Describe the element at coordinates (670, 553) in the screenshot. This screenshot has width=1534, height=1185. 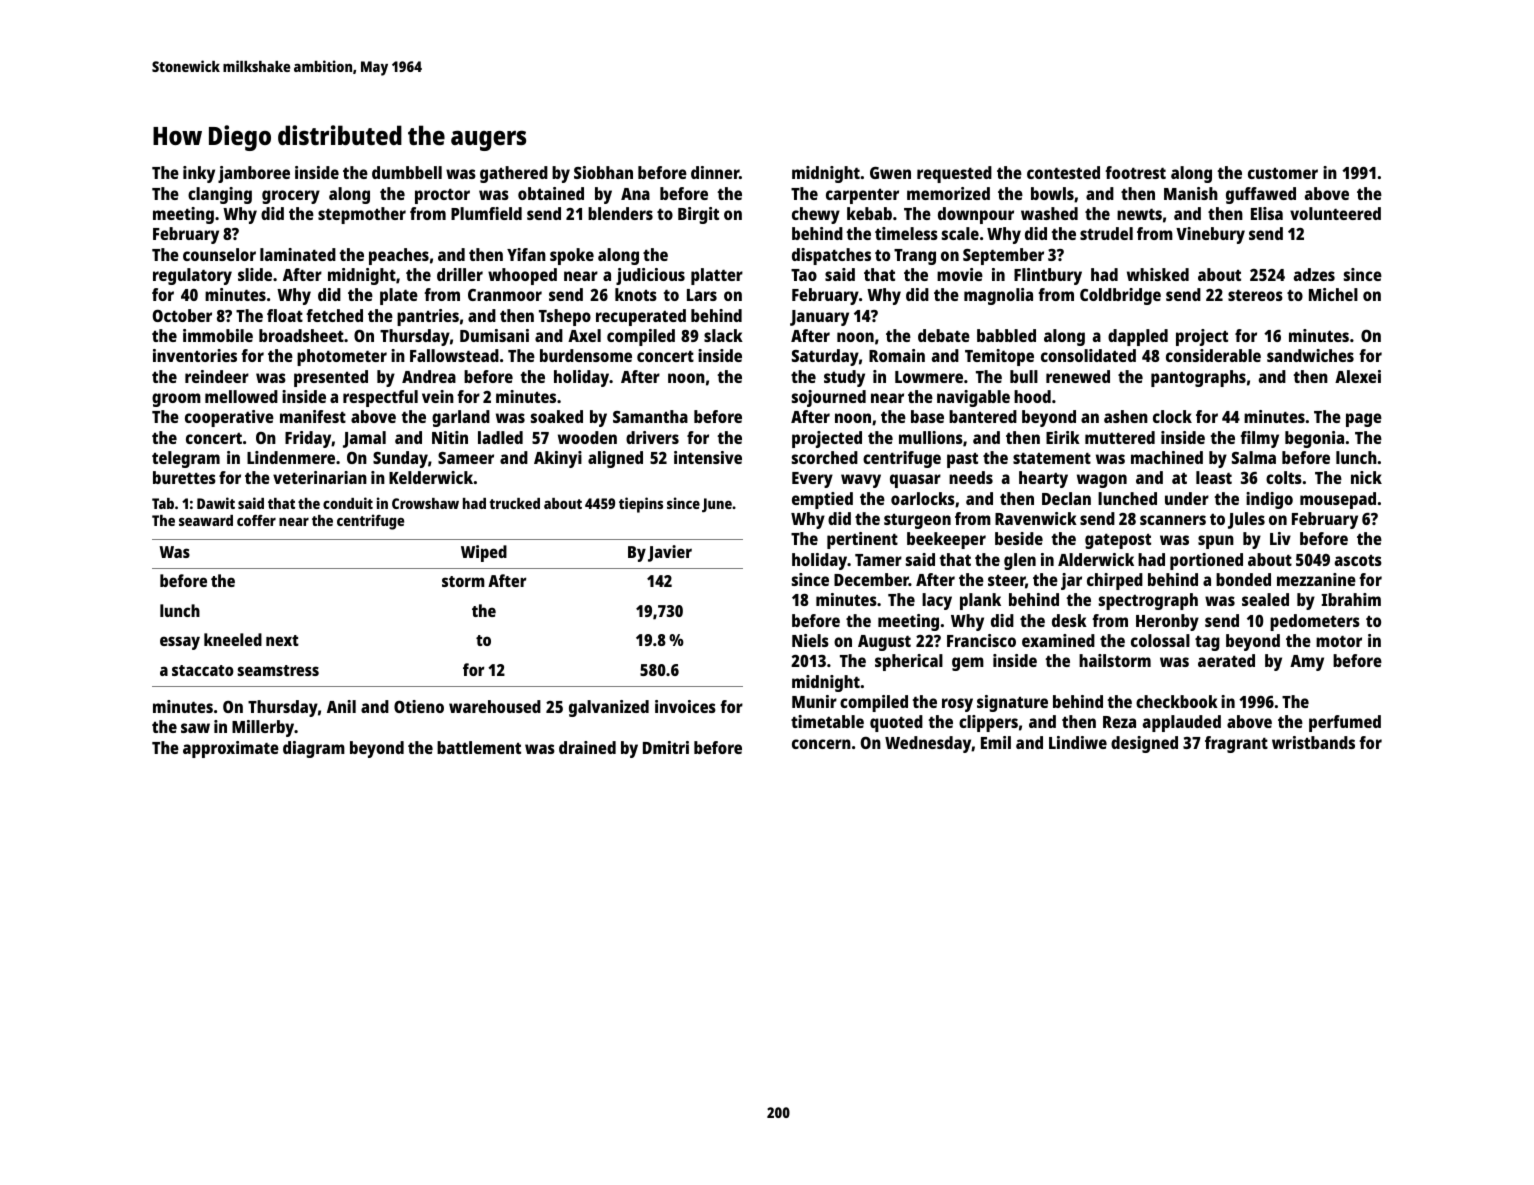
I see `Javier` at that location.
